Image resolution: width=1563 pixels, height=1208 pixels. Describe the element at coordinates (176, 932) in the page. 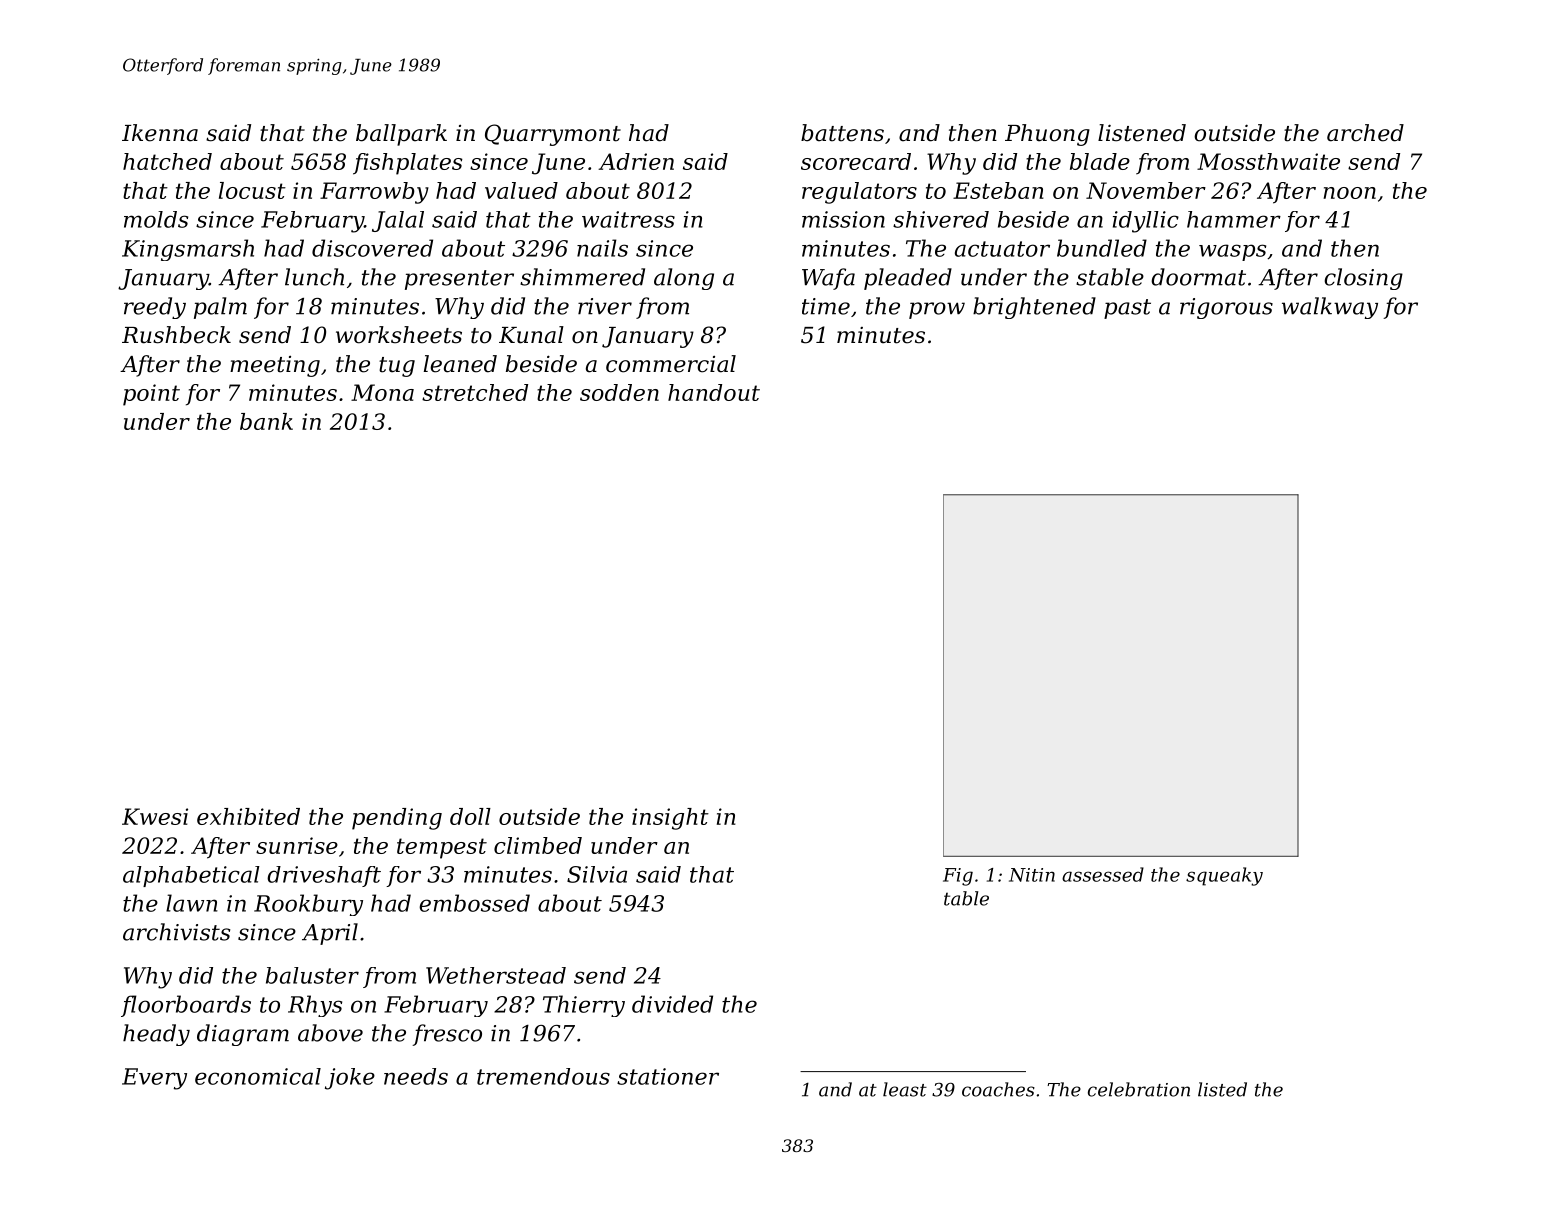

I see `archivists` at that location.
